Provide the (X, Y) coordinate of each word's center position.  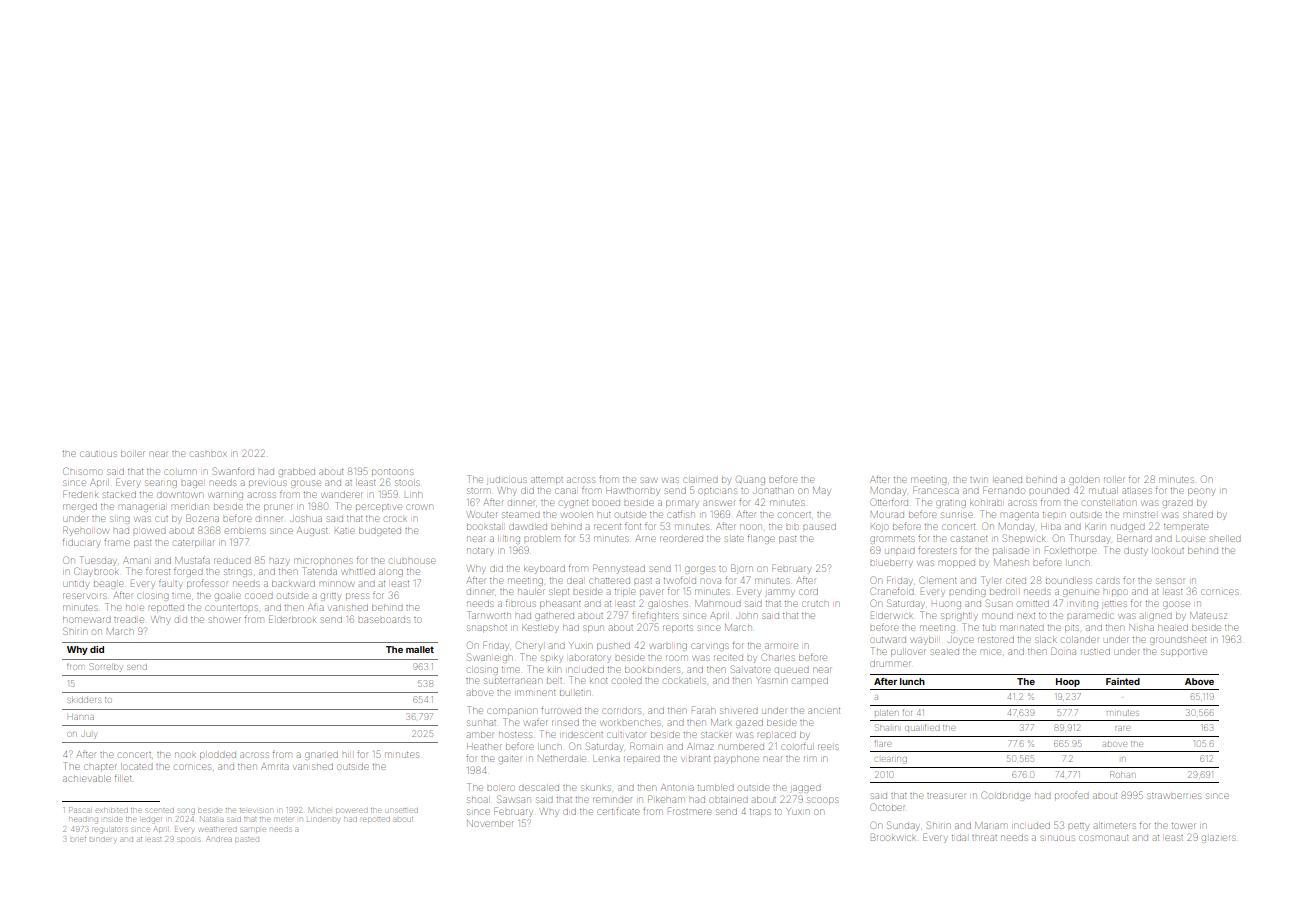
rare (1122, 728)
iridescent (582, 735)
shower (224, 620)
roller (1114, 480)
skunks (596, 788)
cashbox (208, 454)
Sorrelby (106, 667)
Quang (751, 480)
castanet (970, 539)
